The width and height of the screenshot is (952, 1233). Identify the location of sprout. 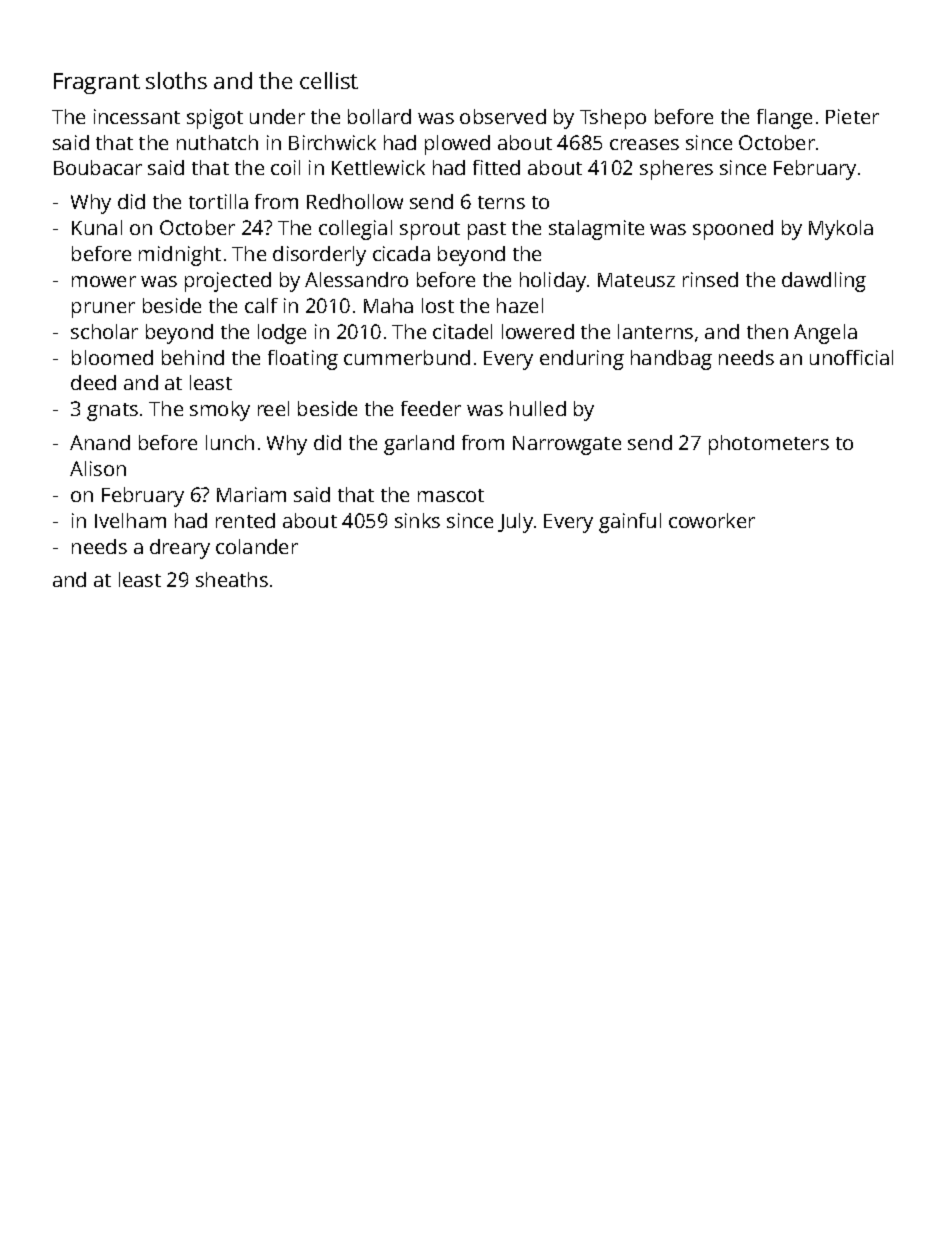
(430, 231).
